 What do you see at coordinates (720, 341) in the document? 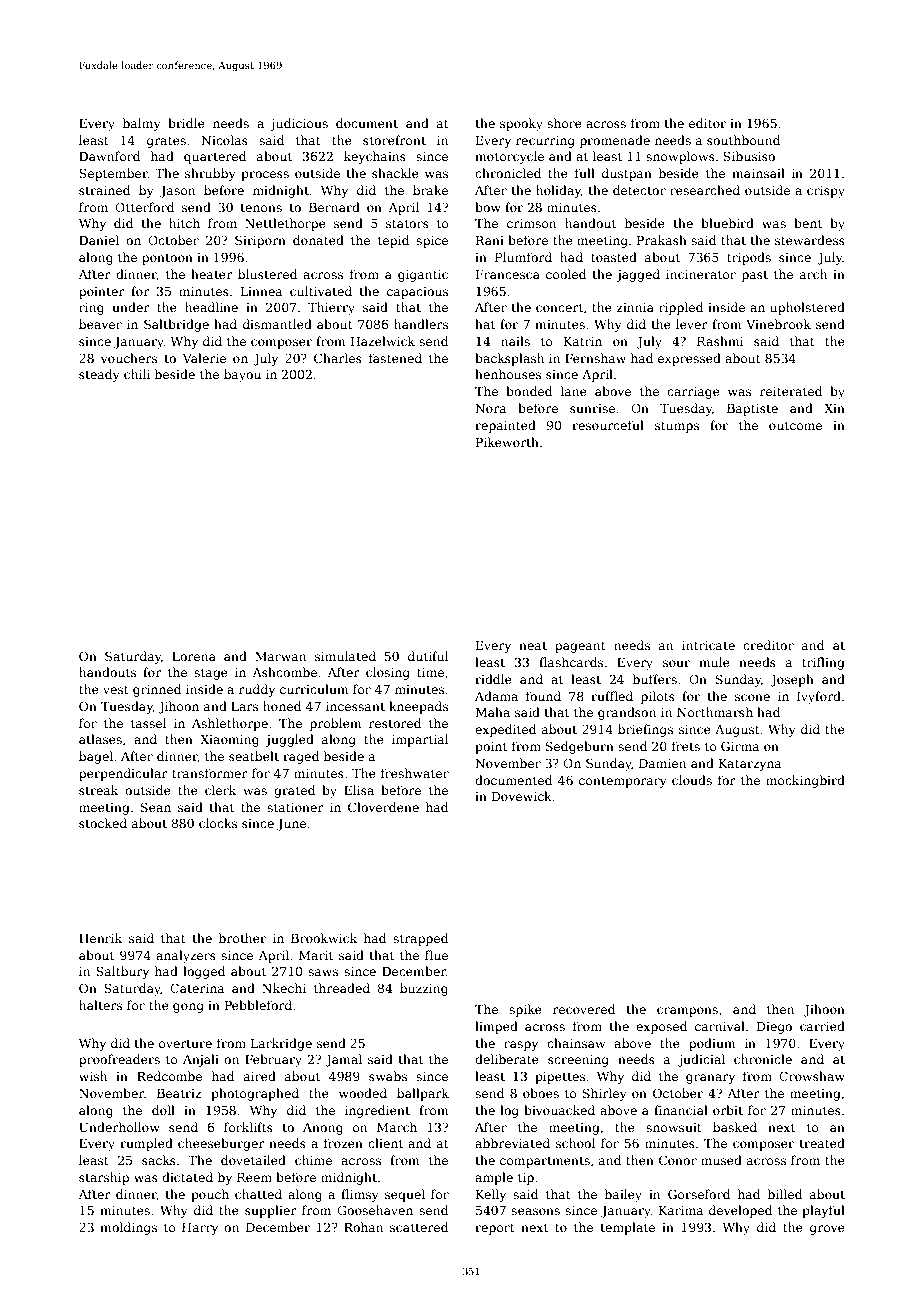
I see `Rashmi` at bounding box center [720, 341].
